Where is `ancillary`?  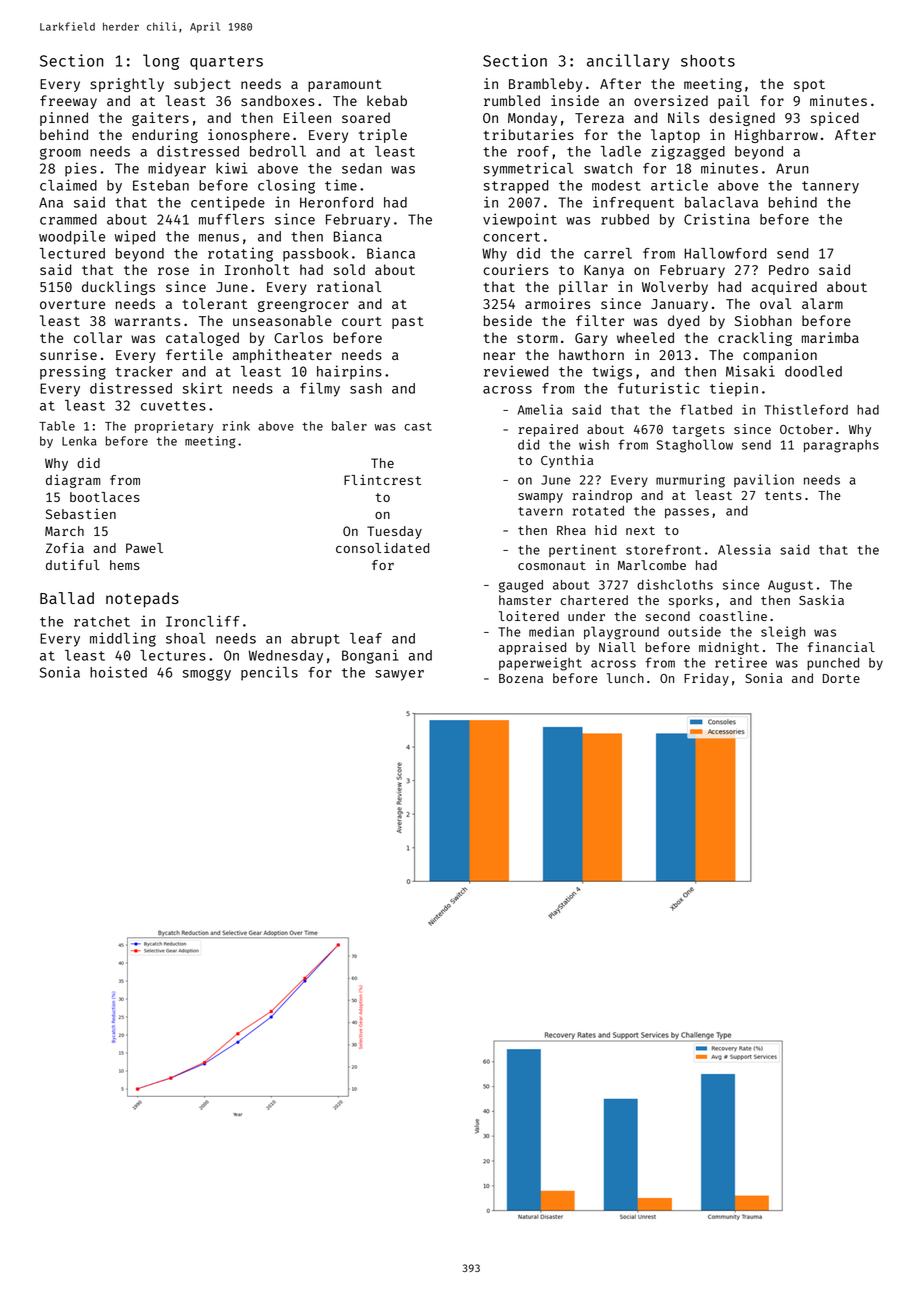 ancillary is located at coordinates (628, 62).
